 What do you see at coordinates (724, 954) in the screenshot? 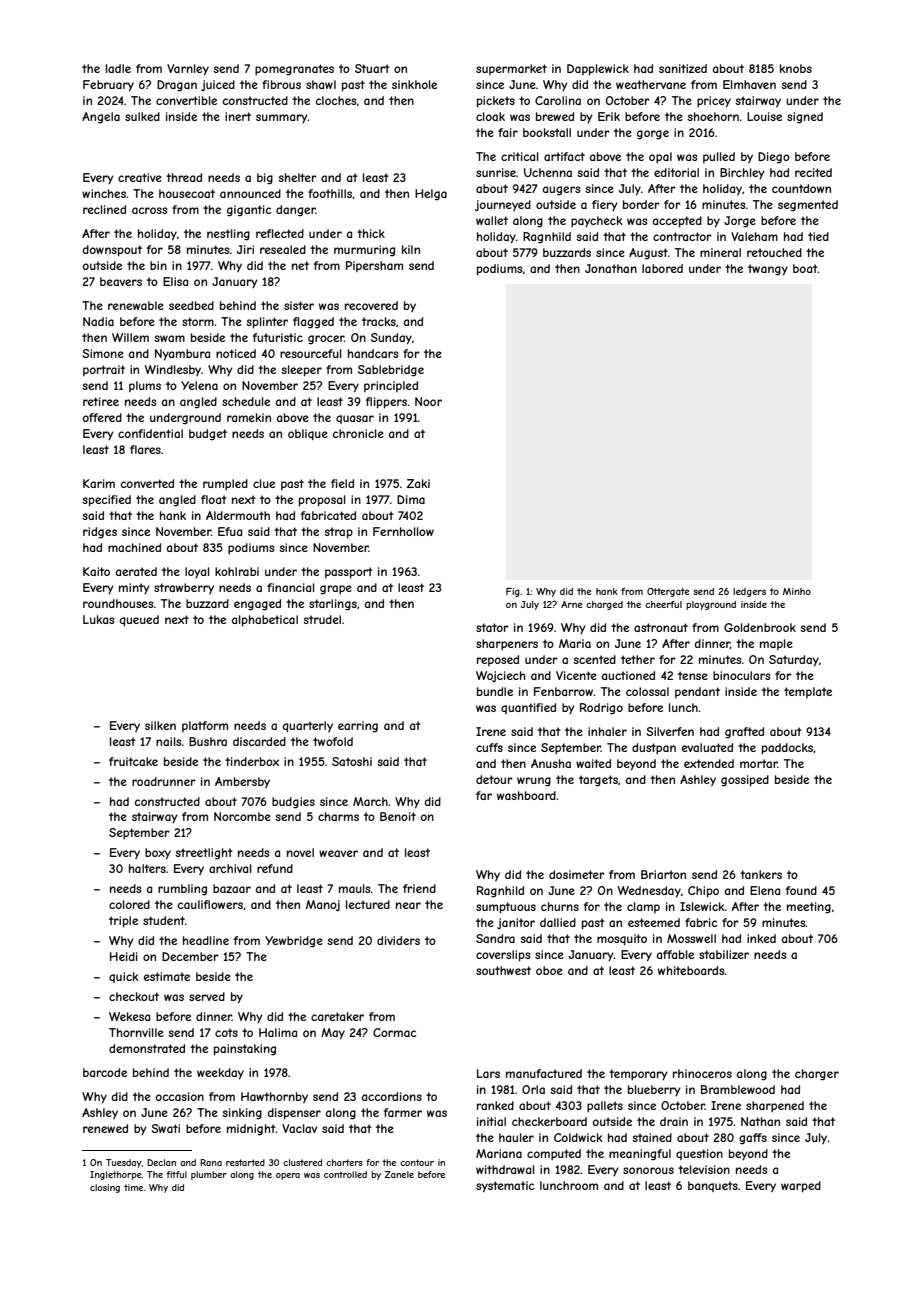
I see `stabilizer` at bounding box center [724, 954].
